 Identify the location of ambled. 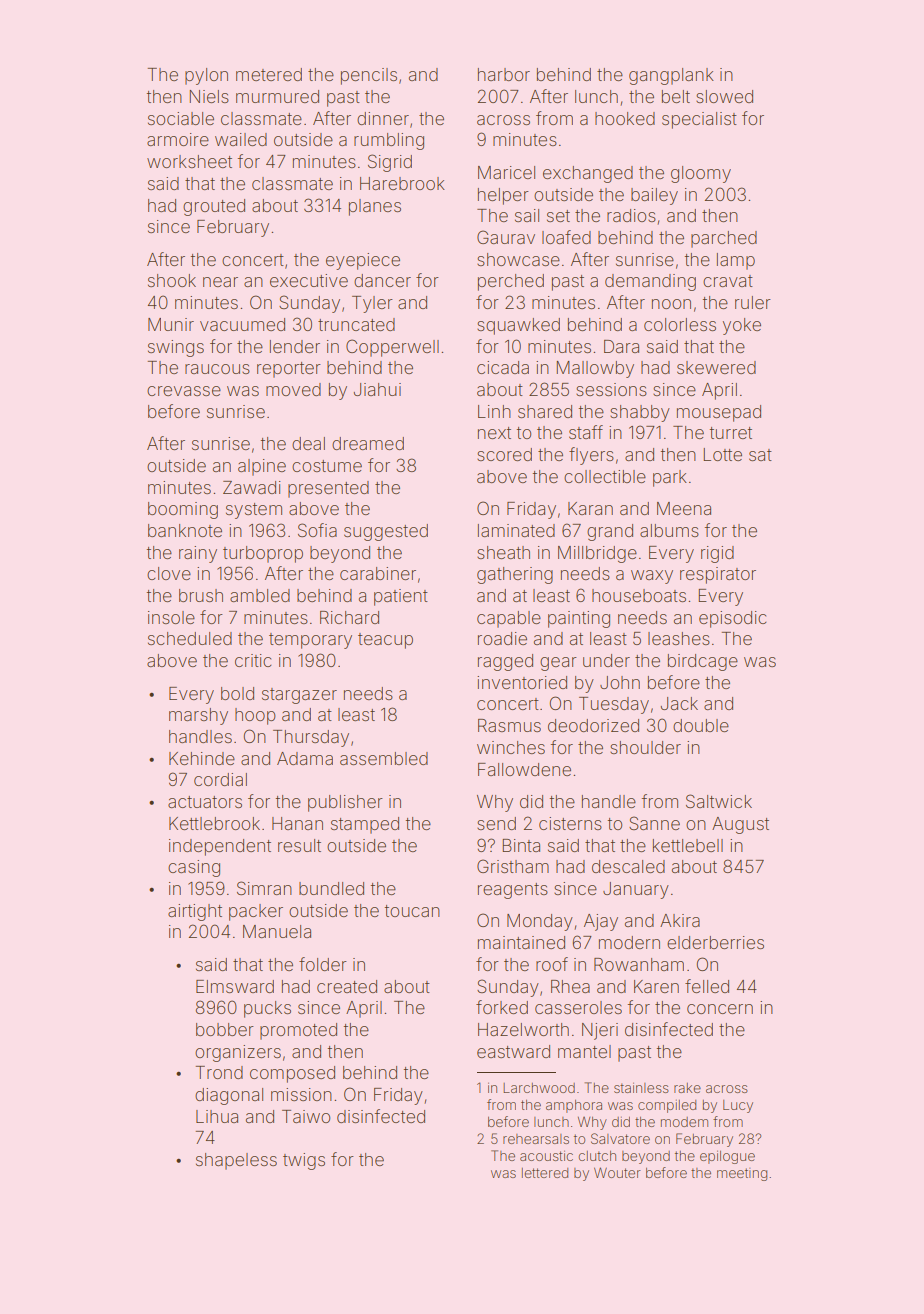
(260, 595).
